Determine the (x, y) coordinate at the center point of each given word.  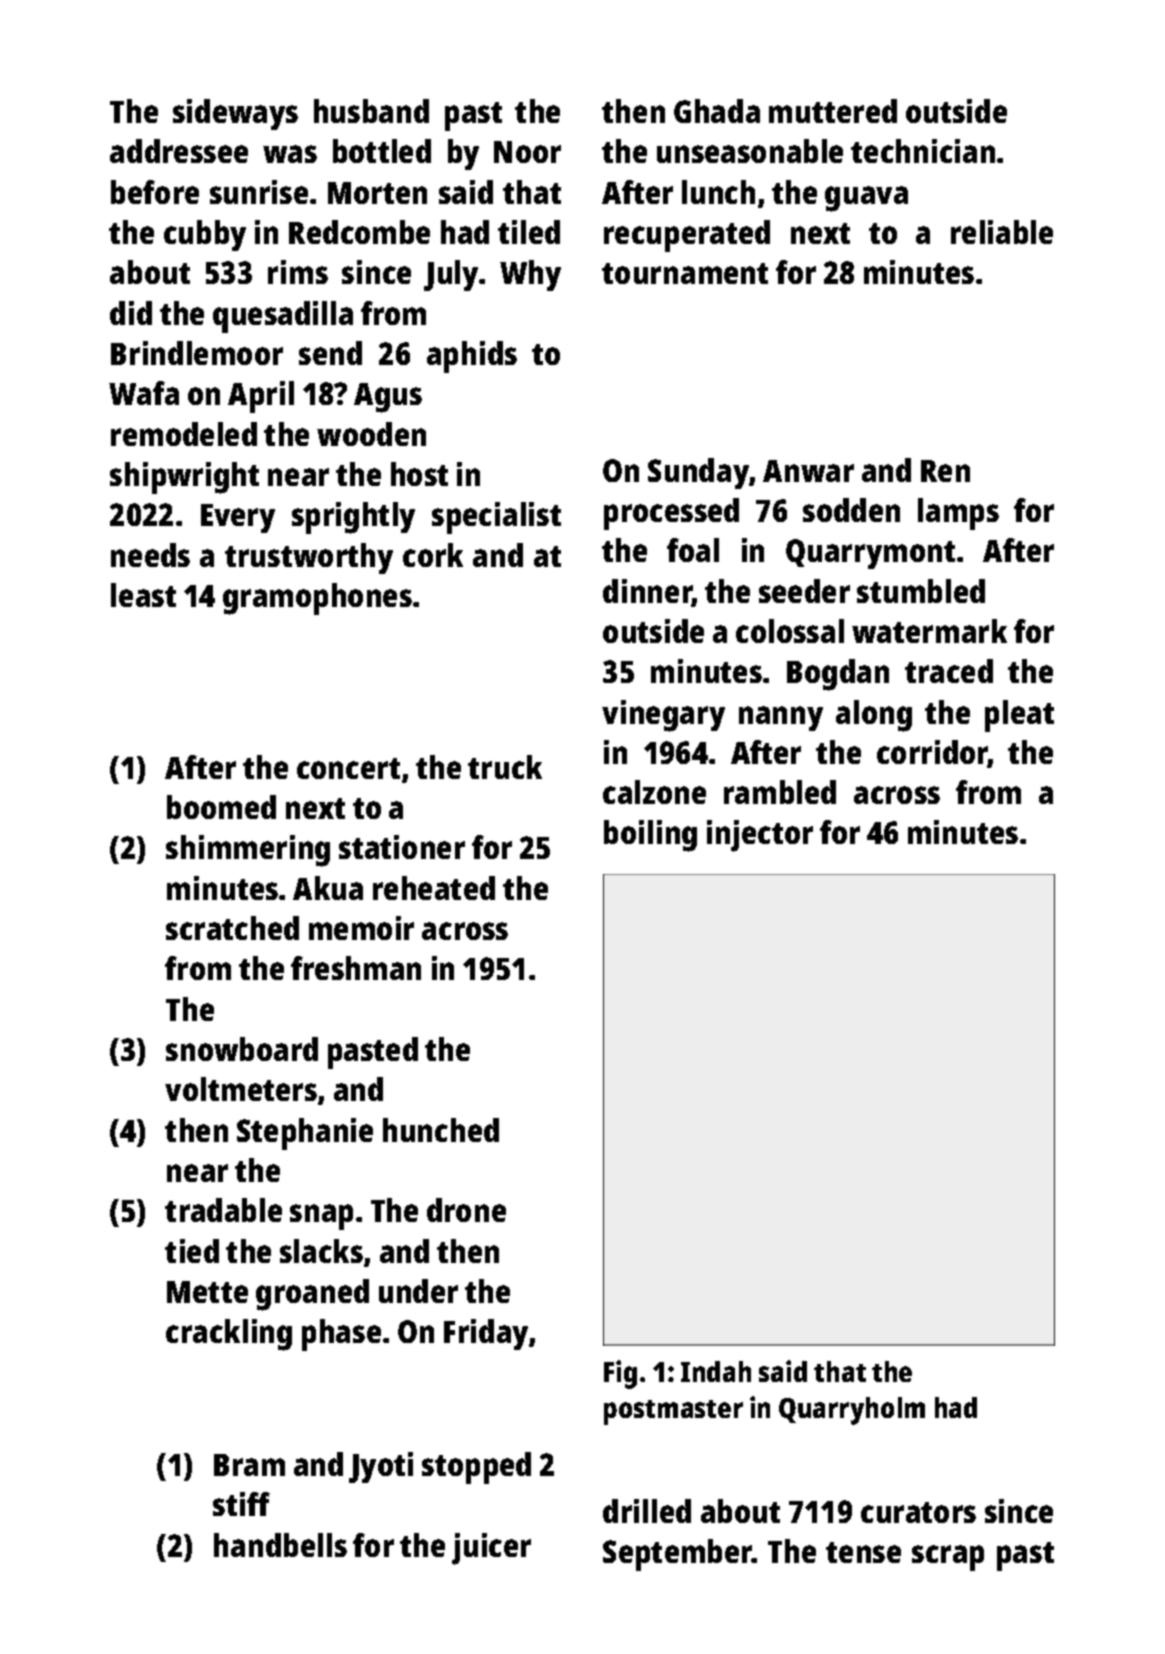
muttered (833, 111)
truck (505, 767)
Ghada (717, 111)
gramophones (317, 599)
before (155, 192)
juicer (491, 1549)
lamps (958, 514)
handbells (280, 1545)
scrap (948, 1558)
